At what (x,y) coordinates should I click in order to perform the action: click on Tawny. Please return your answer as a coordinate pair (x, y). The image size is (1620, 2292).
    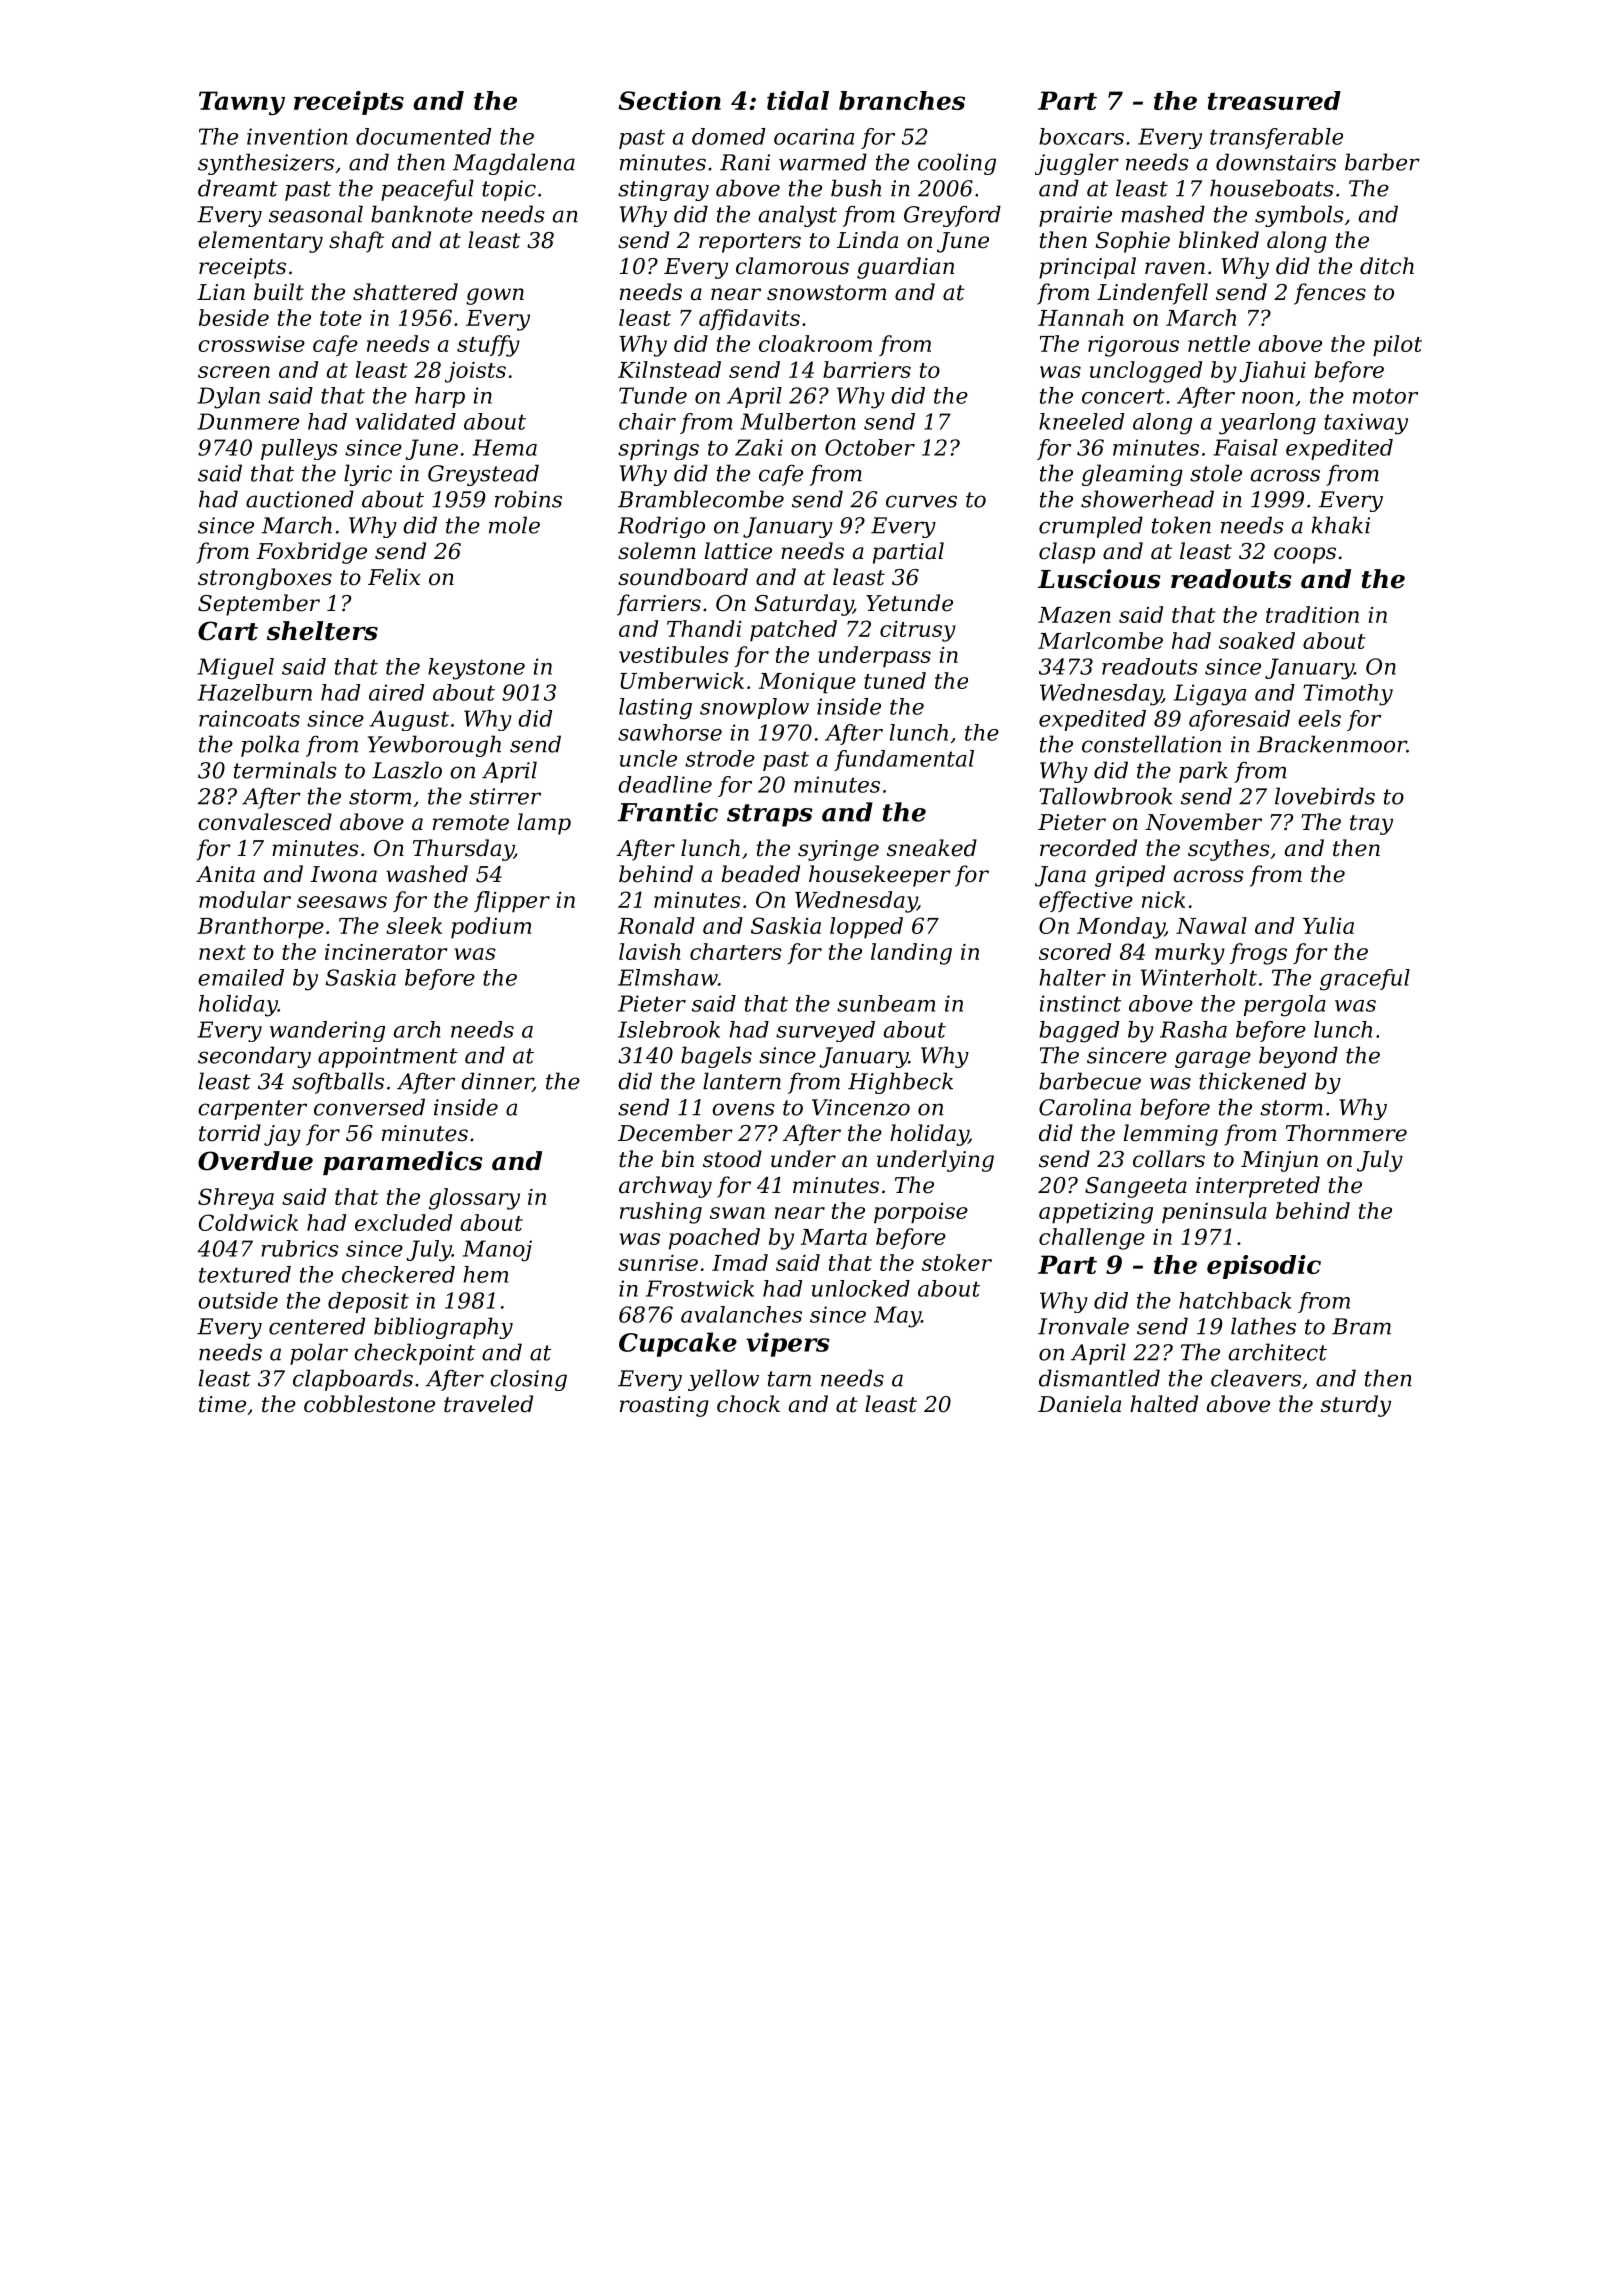
    Looking at the image, I should click on (242, 103).
